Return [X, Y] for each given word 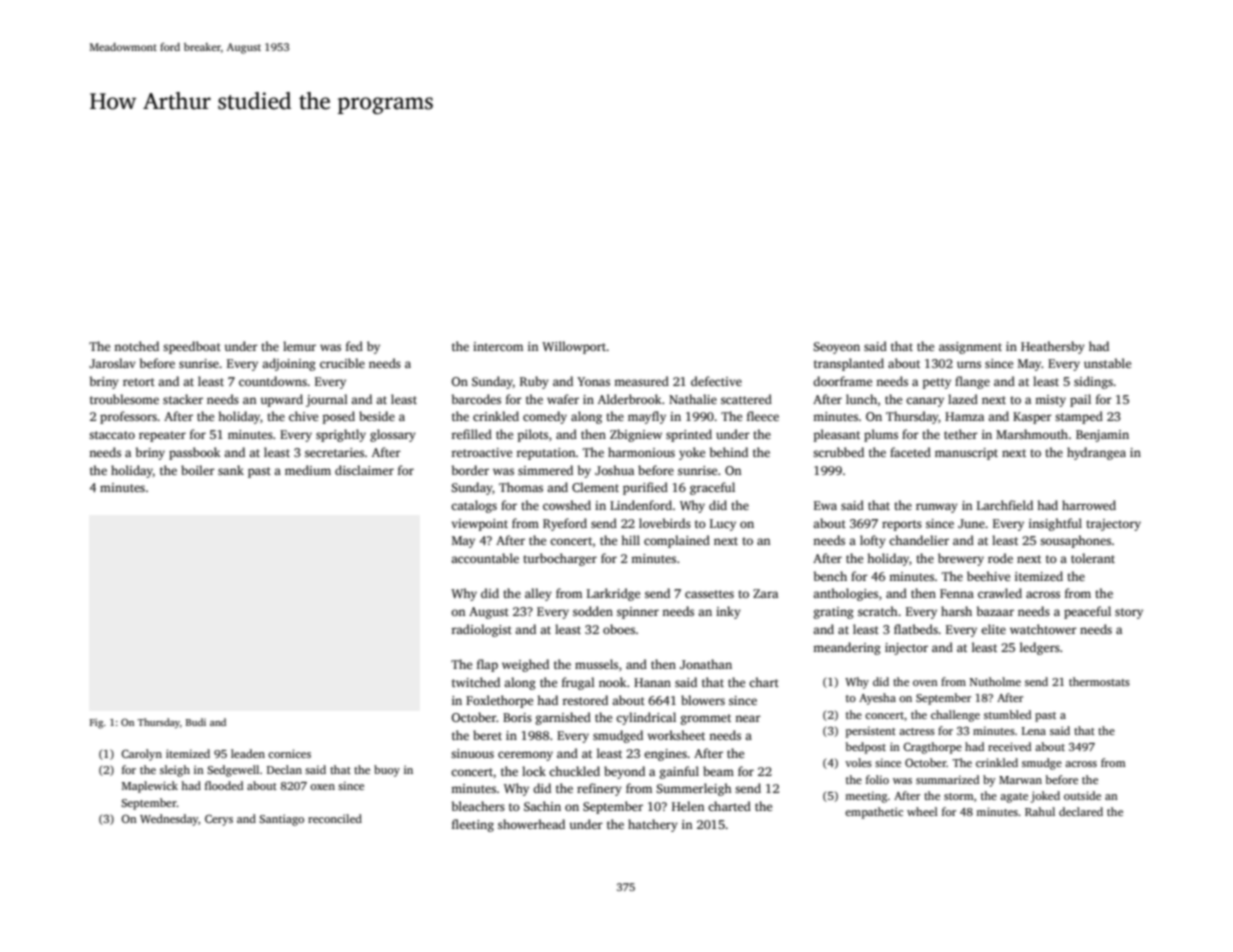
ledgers [1040, 648]
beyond [624, 772]
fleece [763, 416]
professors [128, 417]
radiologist [482, 630]
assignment [970, 348]
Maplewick [150, 787]
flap [487, 665]
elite [993, 629]
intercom [498, 346]
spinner [638, 613]
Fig [96, 723]
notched [136, 346]
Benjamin [1102, 436]
